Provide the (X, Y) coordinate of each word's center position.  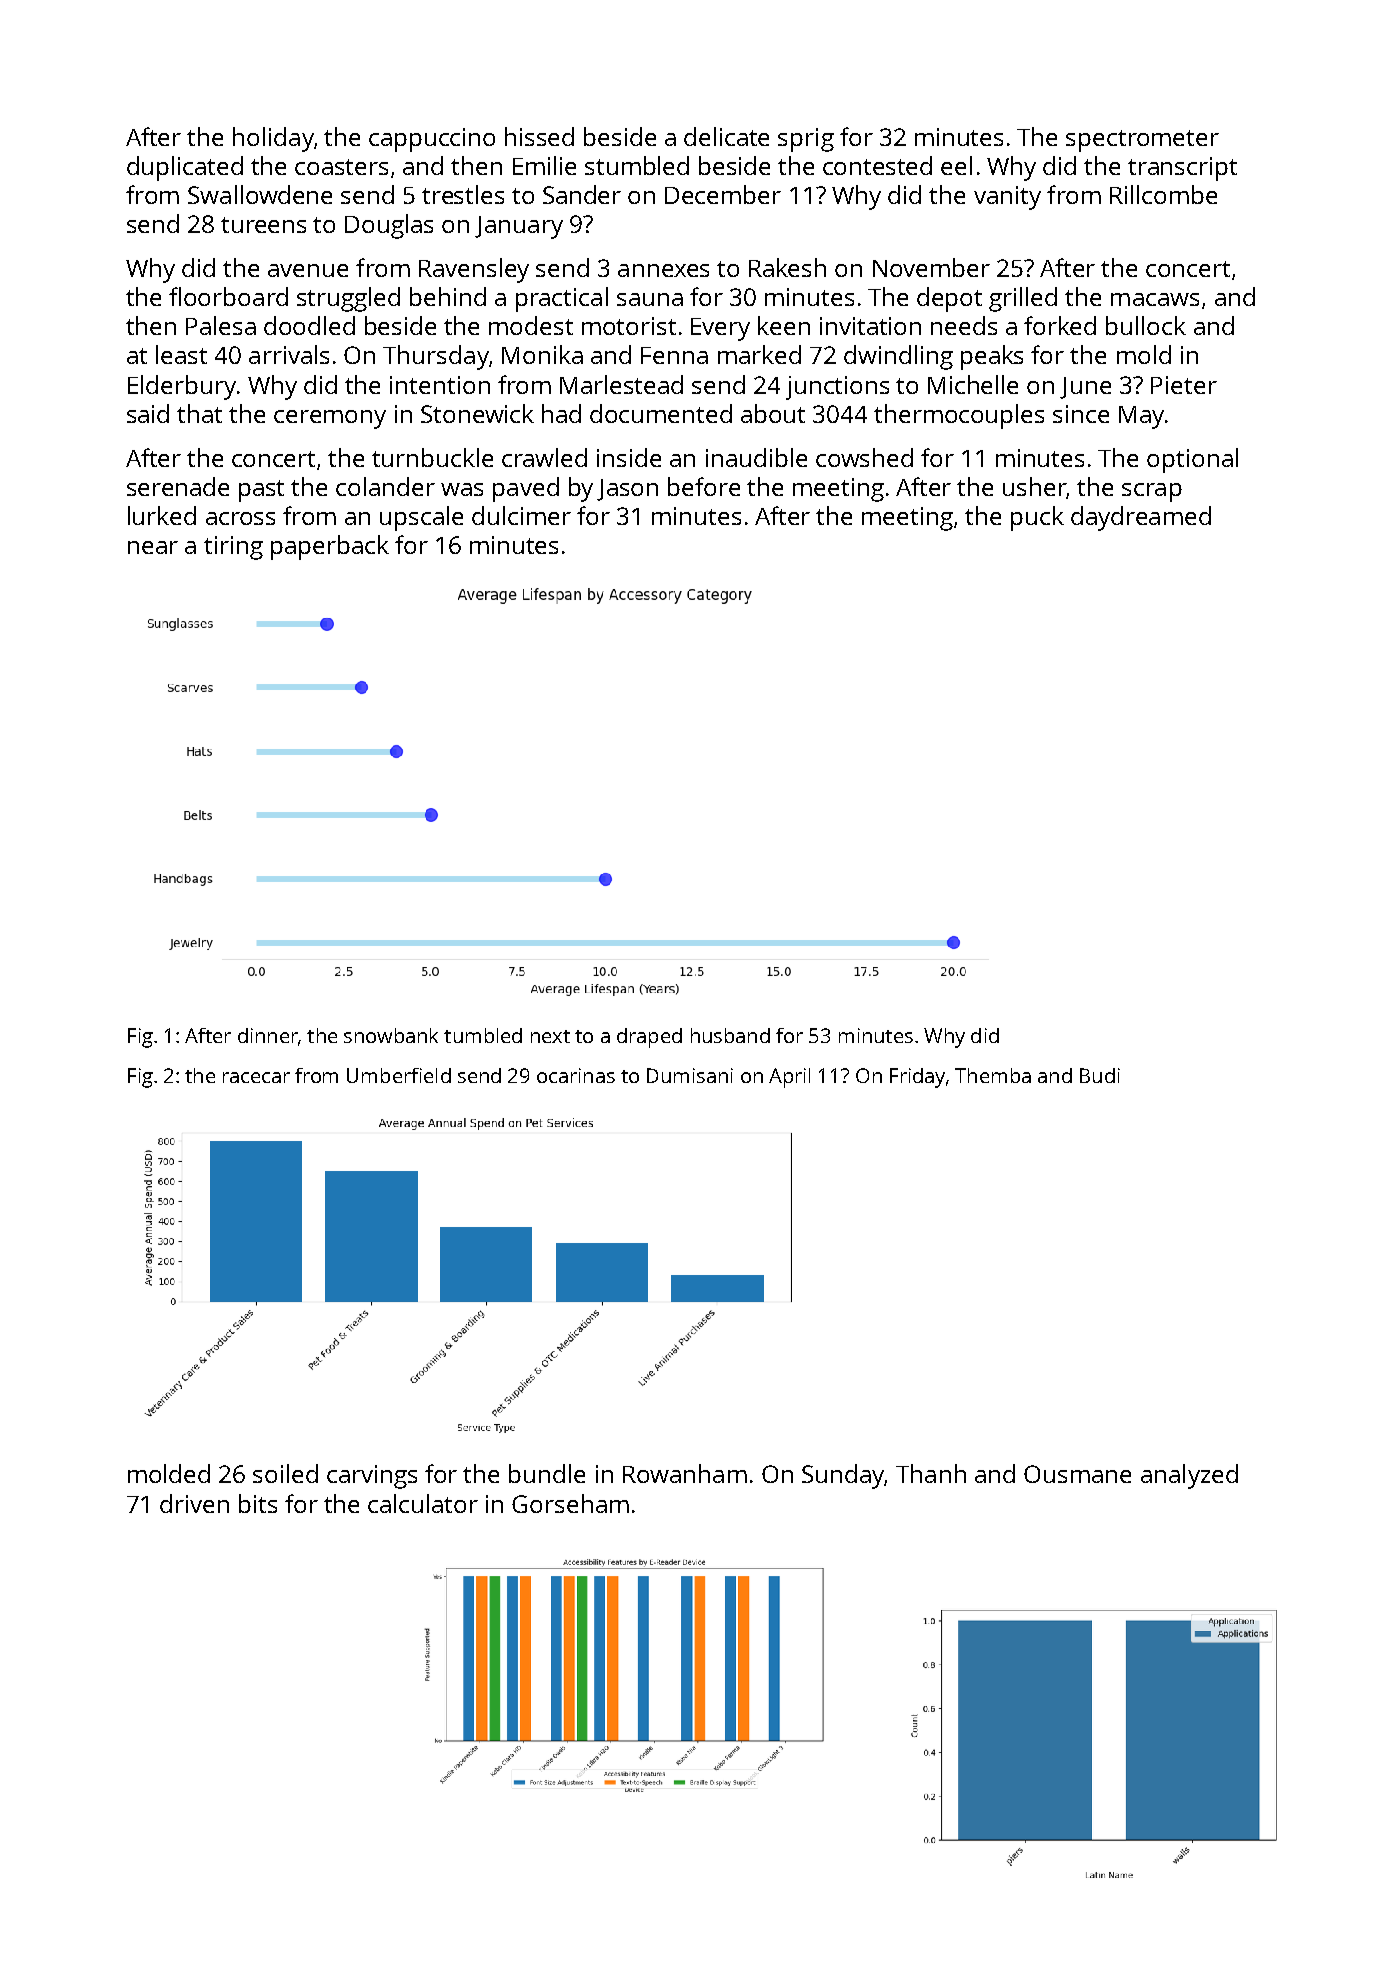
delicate (726, 136)
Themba (993, 1075)
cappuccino (432, 140)
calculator (423, 1503)
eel (956, 165)
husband (730, 1035)
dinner (268, 1035)
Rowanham (685, 1473)
